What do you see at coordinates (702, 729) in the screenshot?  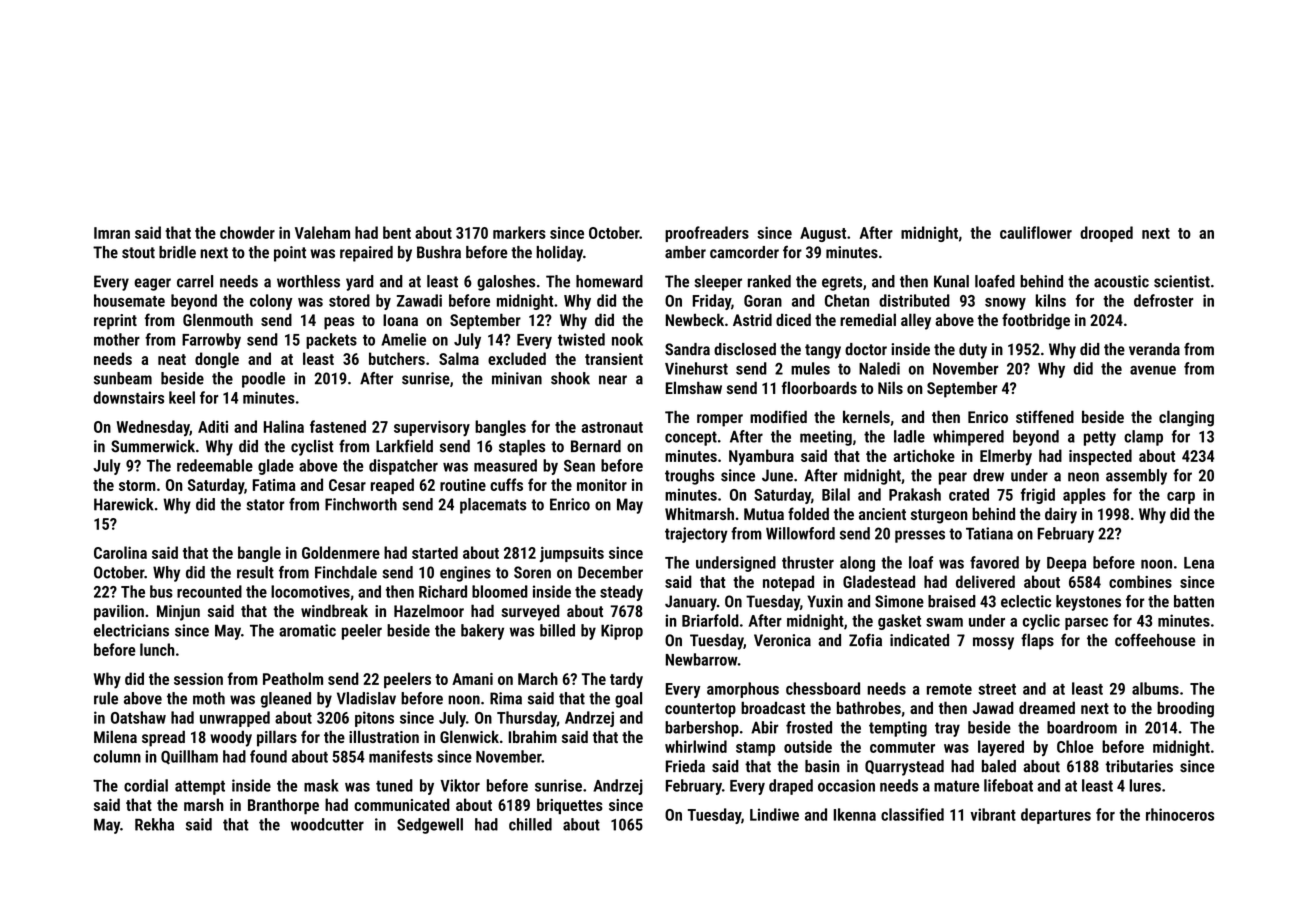 I see `barbershop` at bounding box center [702, 729].
